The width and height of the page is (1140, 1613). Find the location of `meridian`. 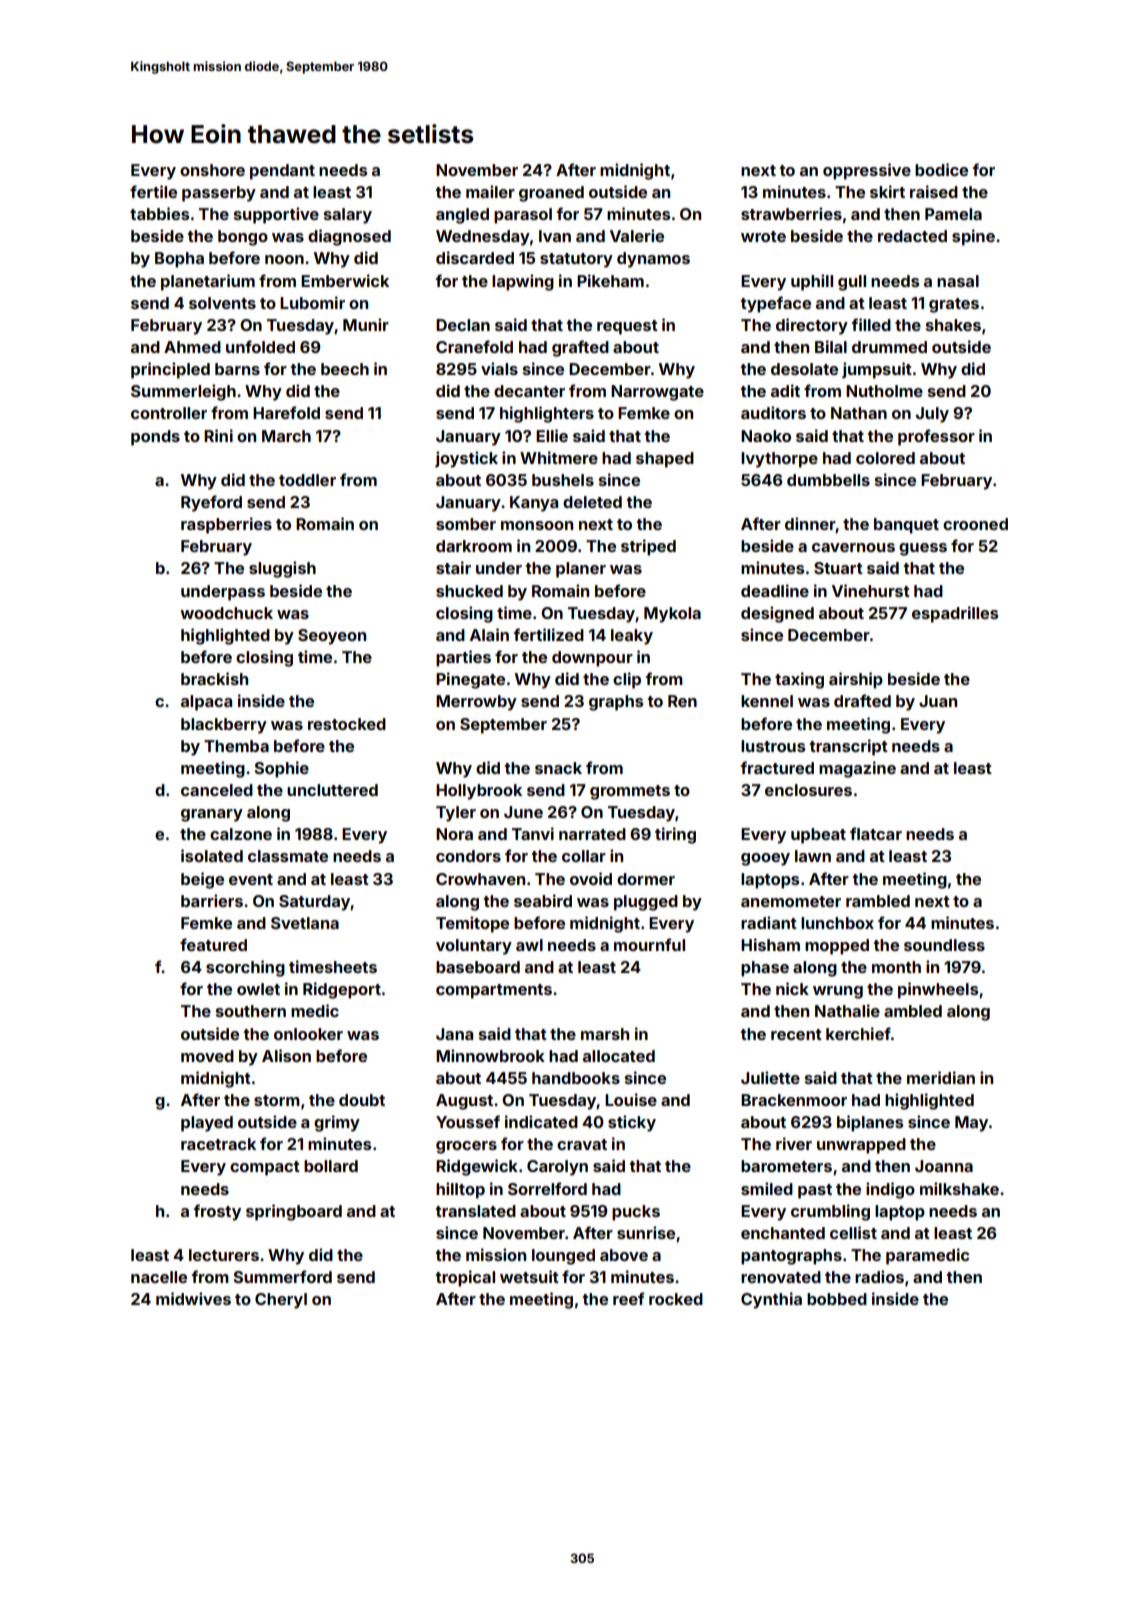

meridian is located at coordinates (941, 1077).
